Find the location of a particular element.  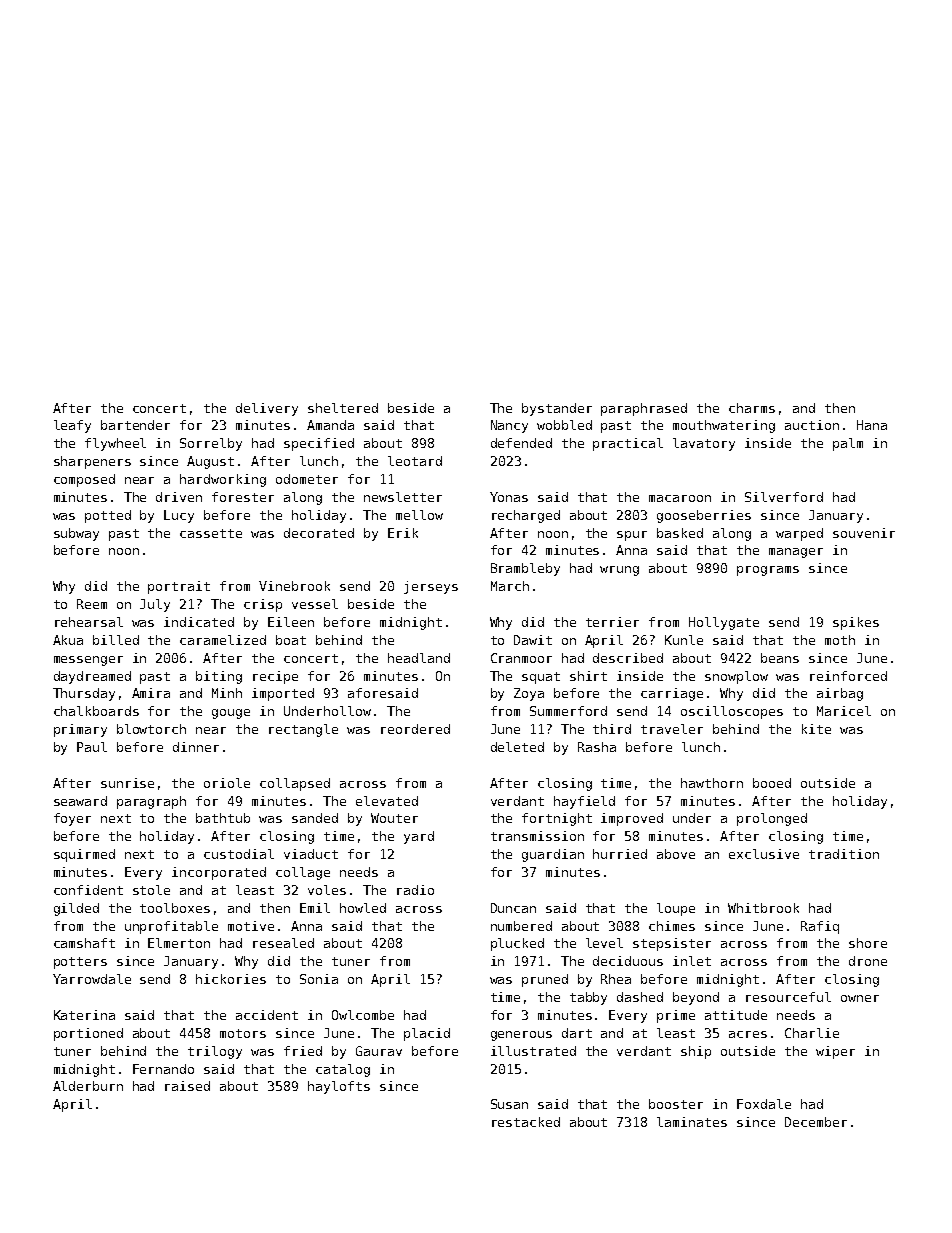

newsletter is located at coordinates (403, 497).
